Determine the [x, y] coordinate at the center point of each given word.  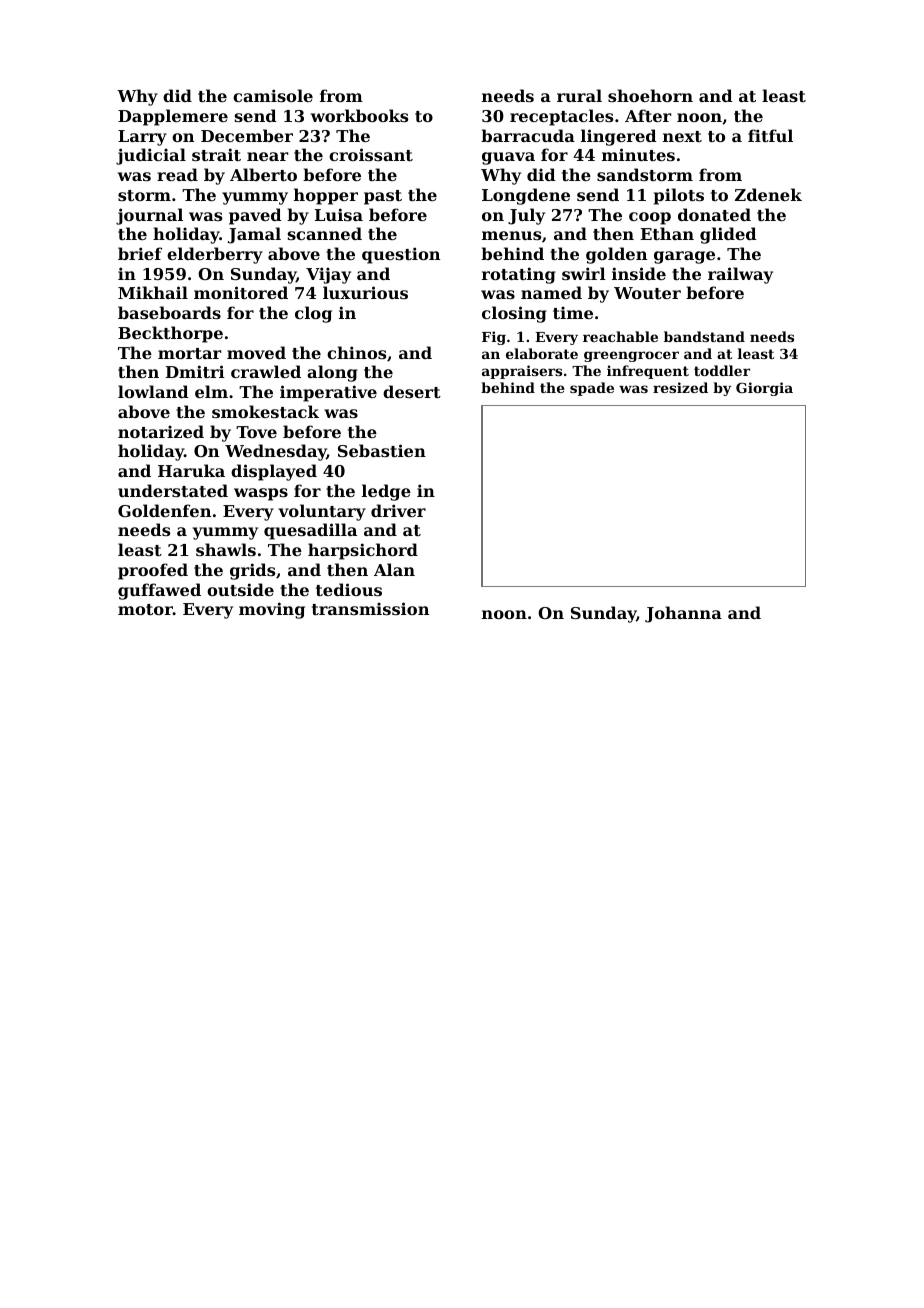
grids [252, 571]
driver [398, 510]
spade [592, 389]
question [401, 255]
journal [149, 216]
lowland [153, 391]
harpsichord [363, 551]
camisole [273, 95]
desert [412, 391]
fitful [770, 135]
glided [728, 235]
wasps [261, 494]
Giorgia [764, 389]
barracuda [528, 135]
